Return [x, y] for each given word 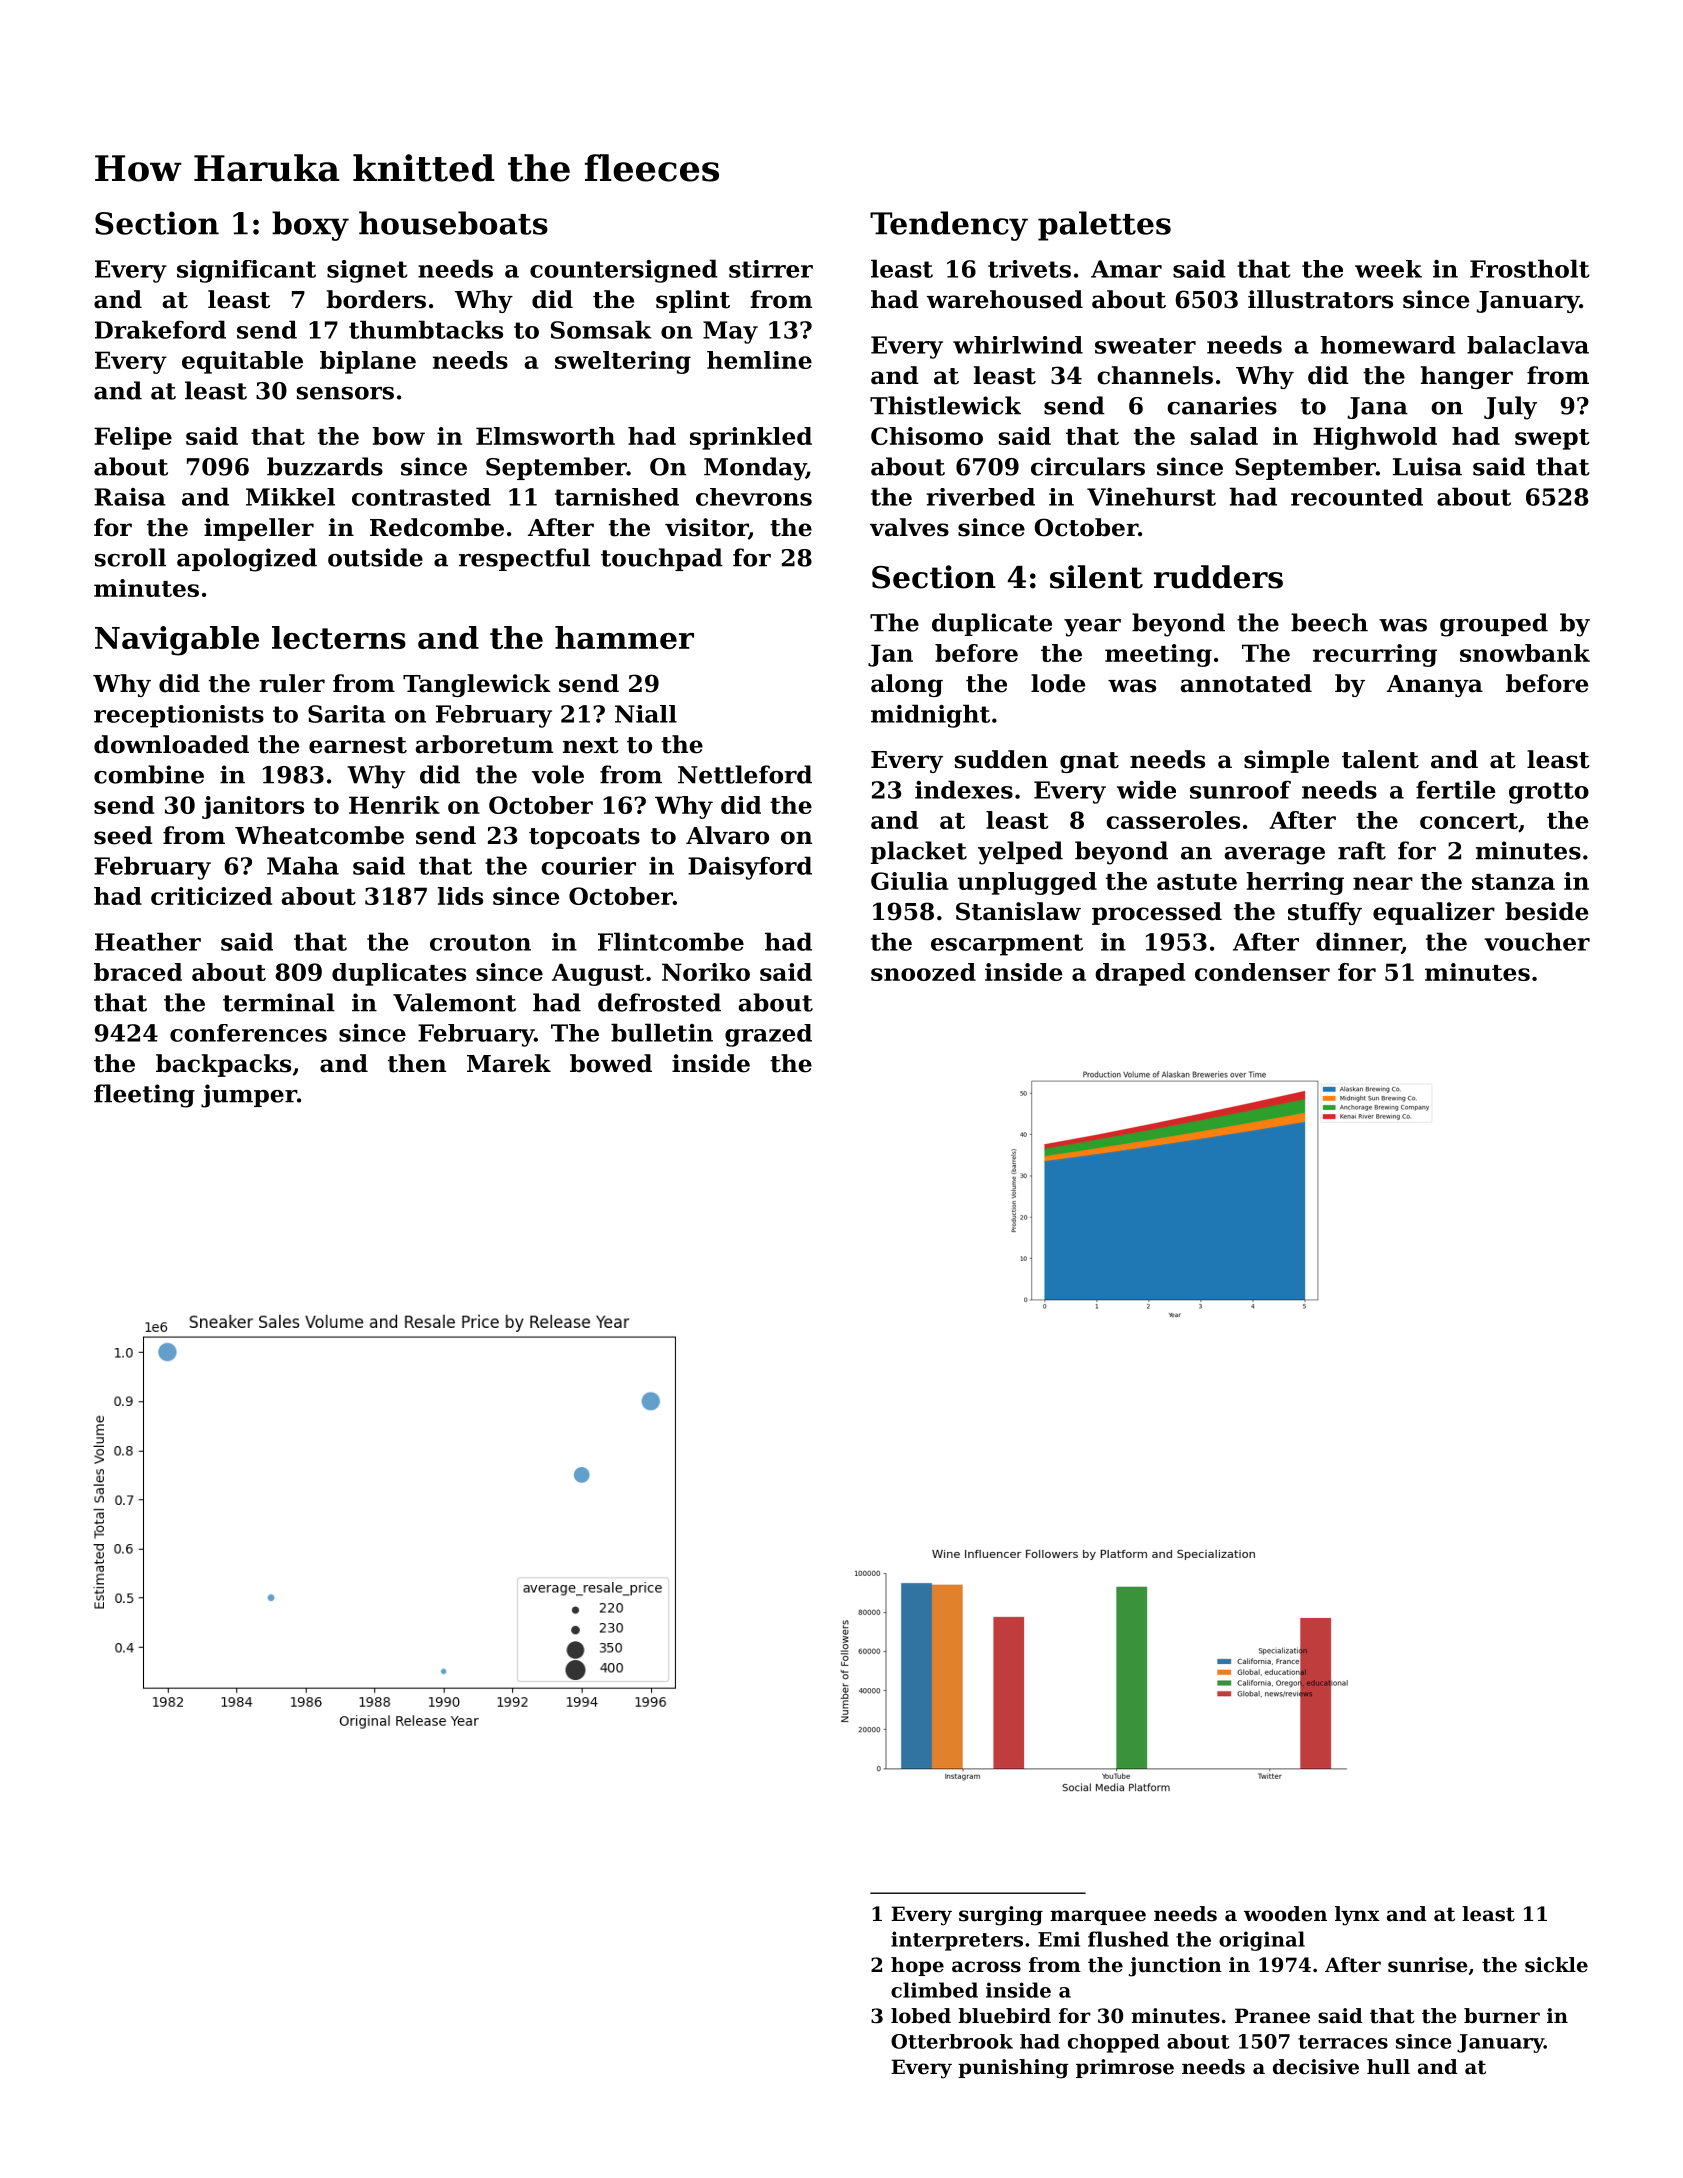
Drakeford [160, 329]
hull [1388, 2067]
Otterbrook [952, 2041]
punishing [1013, 2069]
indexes [964, 789]
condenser [1262, 972]
